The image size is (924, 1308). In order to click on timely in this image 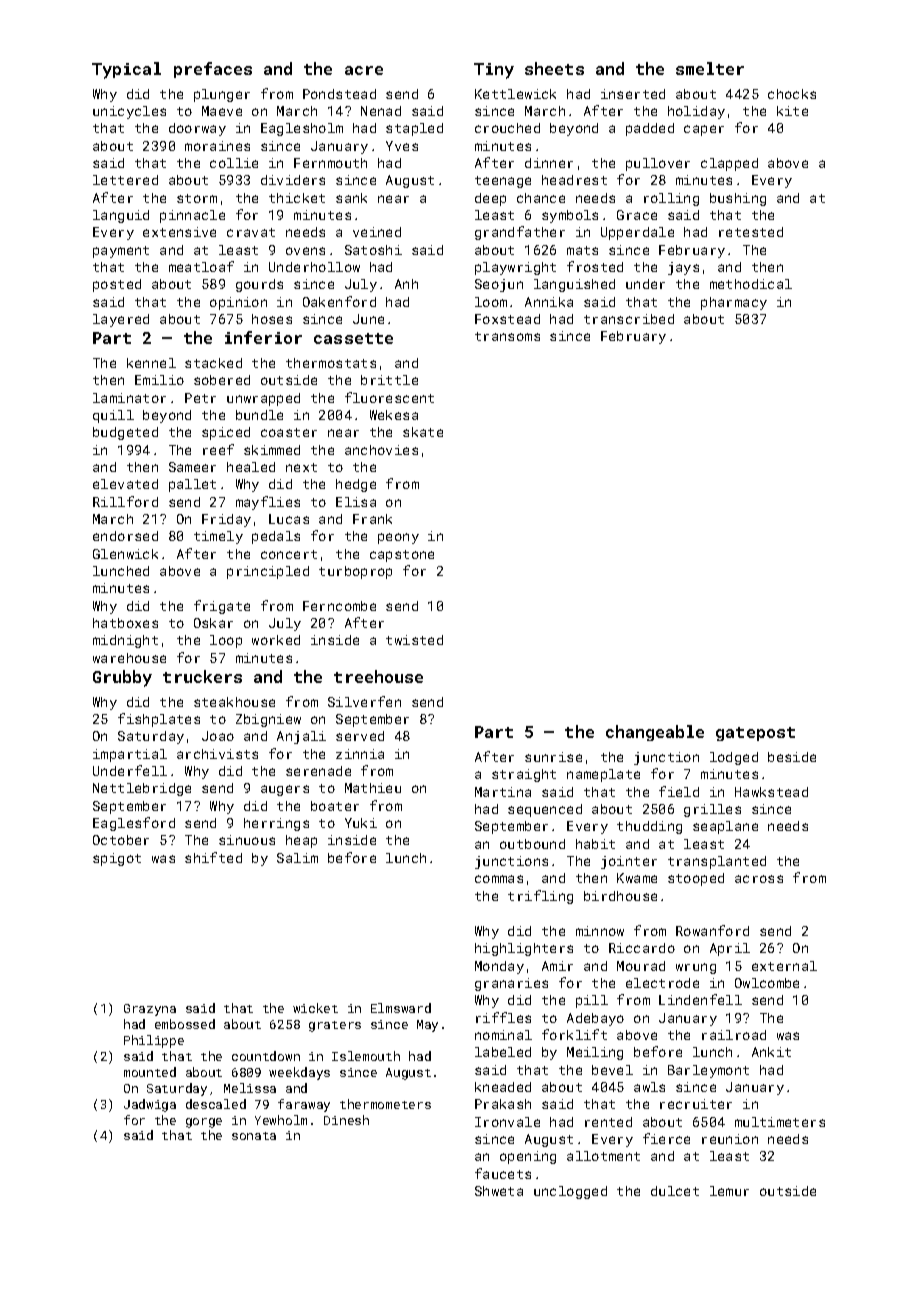, I will do `click(218, 537)`.
